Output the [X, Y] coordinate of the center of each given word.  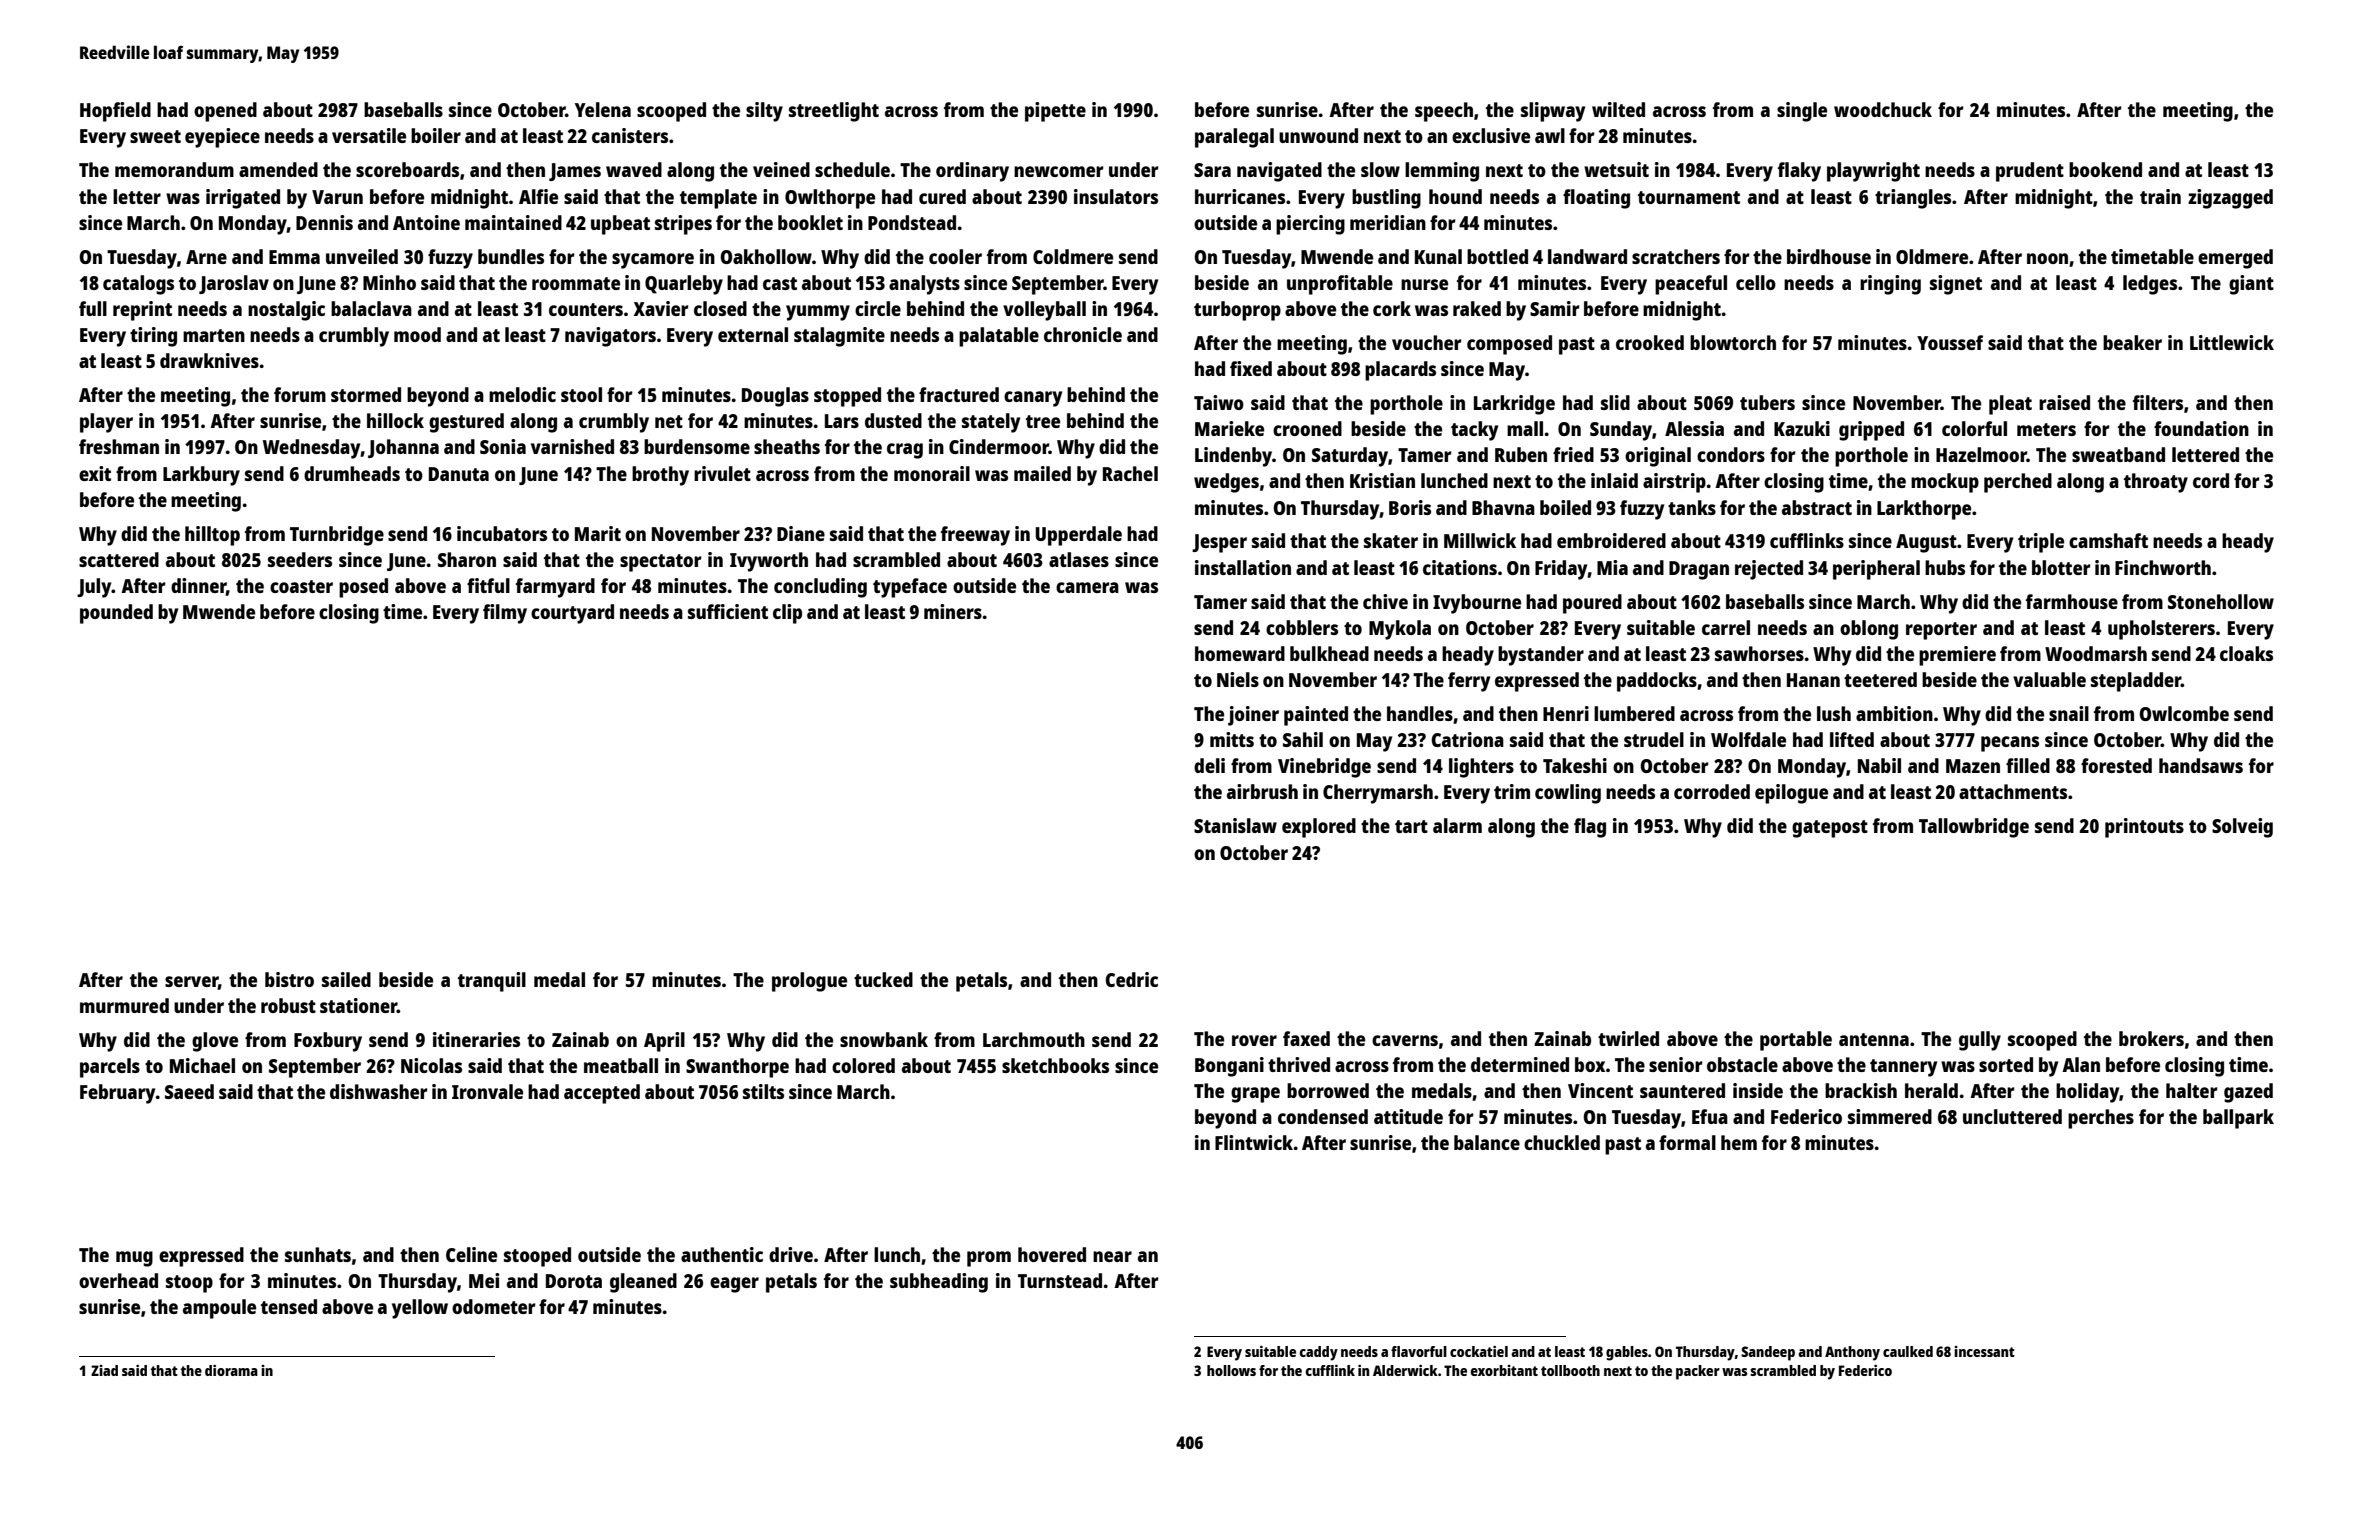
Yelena [603, 109]
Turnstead [1060, 1280]
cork [1392, 308]
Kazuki [1802, 428]
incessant [1984, 1351]
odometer [494, 1306]
